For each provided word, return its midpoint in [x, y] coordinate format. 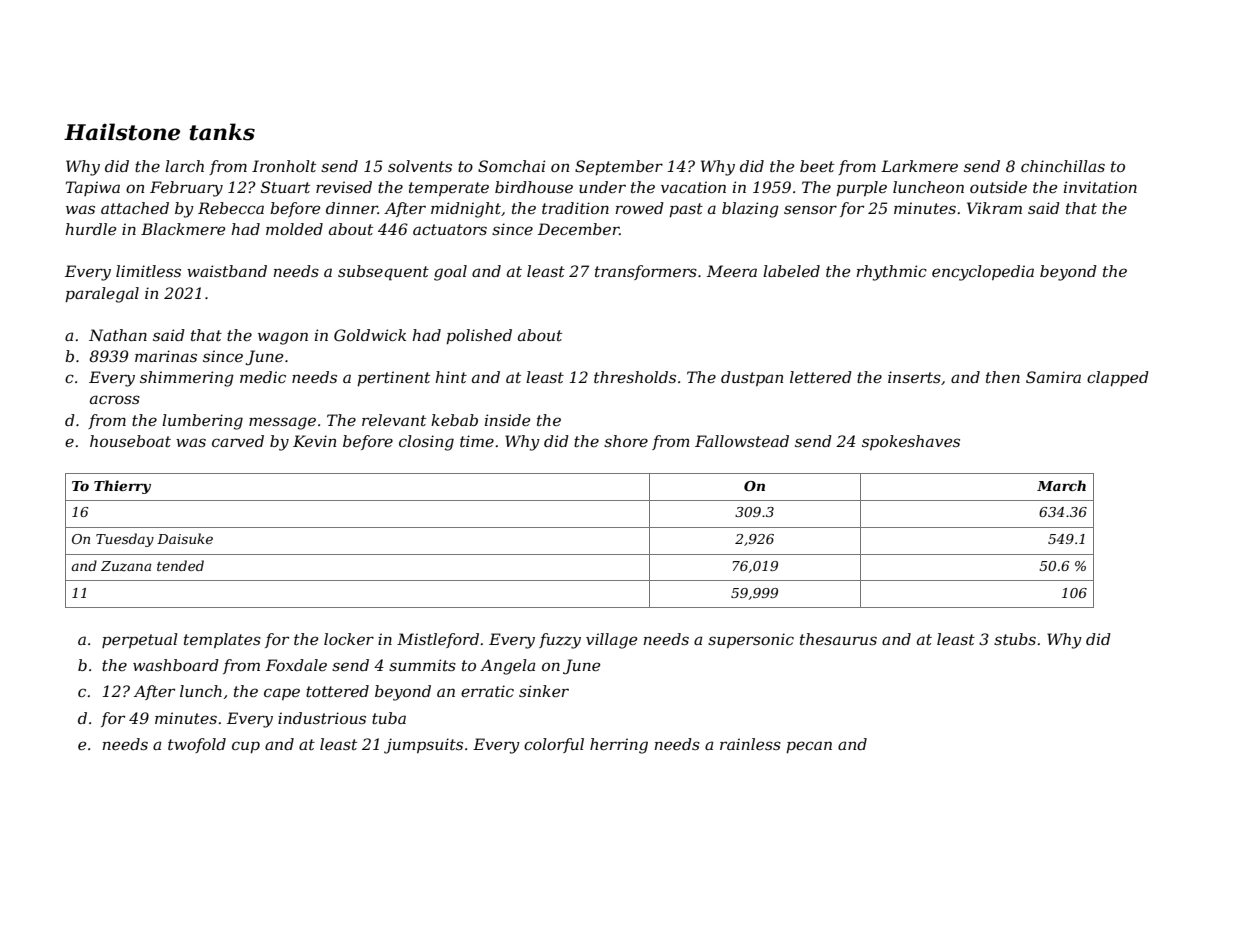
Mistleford [438, 640]
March [1061, 485]
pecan [809, 747]
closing [426, 443]
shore [626, 441]
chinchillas [1063, 166]
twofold [197, 745]
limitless [148, 271]
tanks [222, 132]
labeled [791, 271]
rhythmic [892, 273]
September [619, 167]
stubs [1015, 639]
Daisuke [185, 538]
